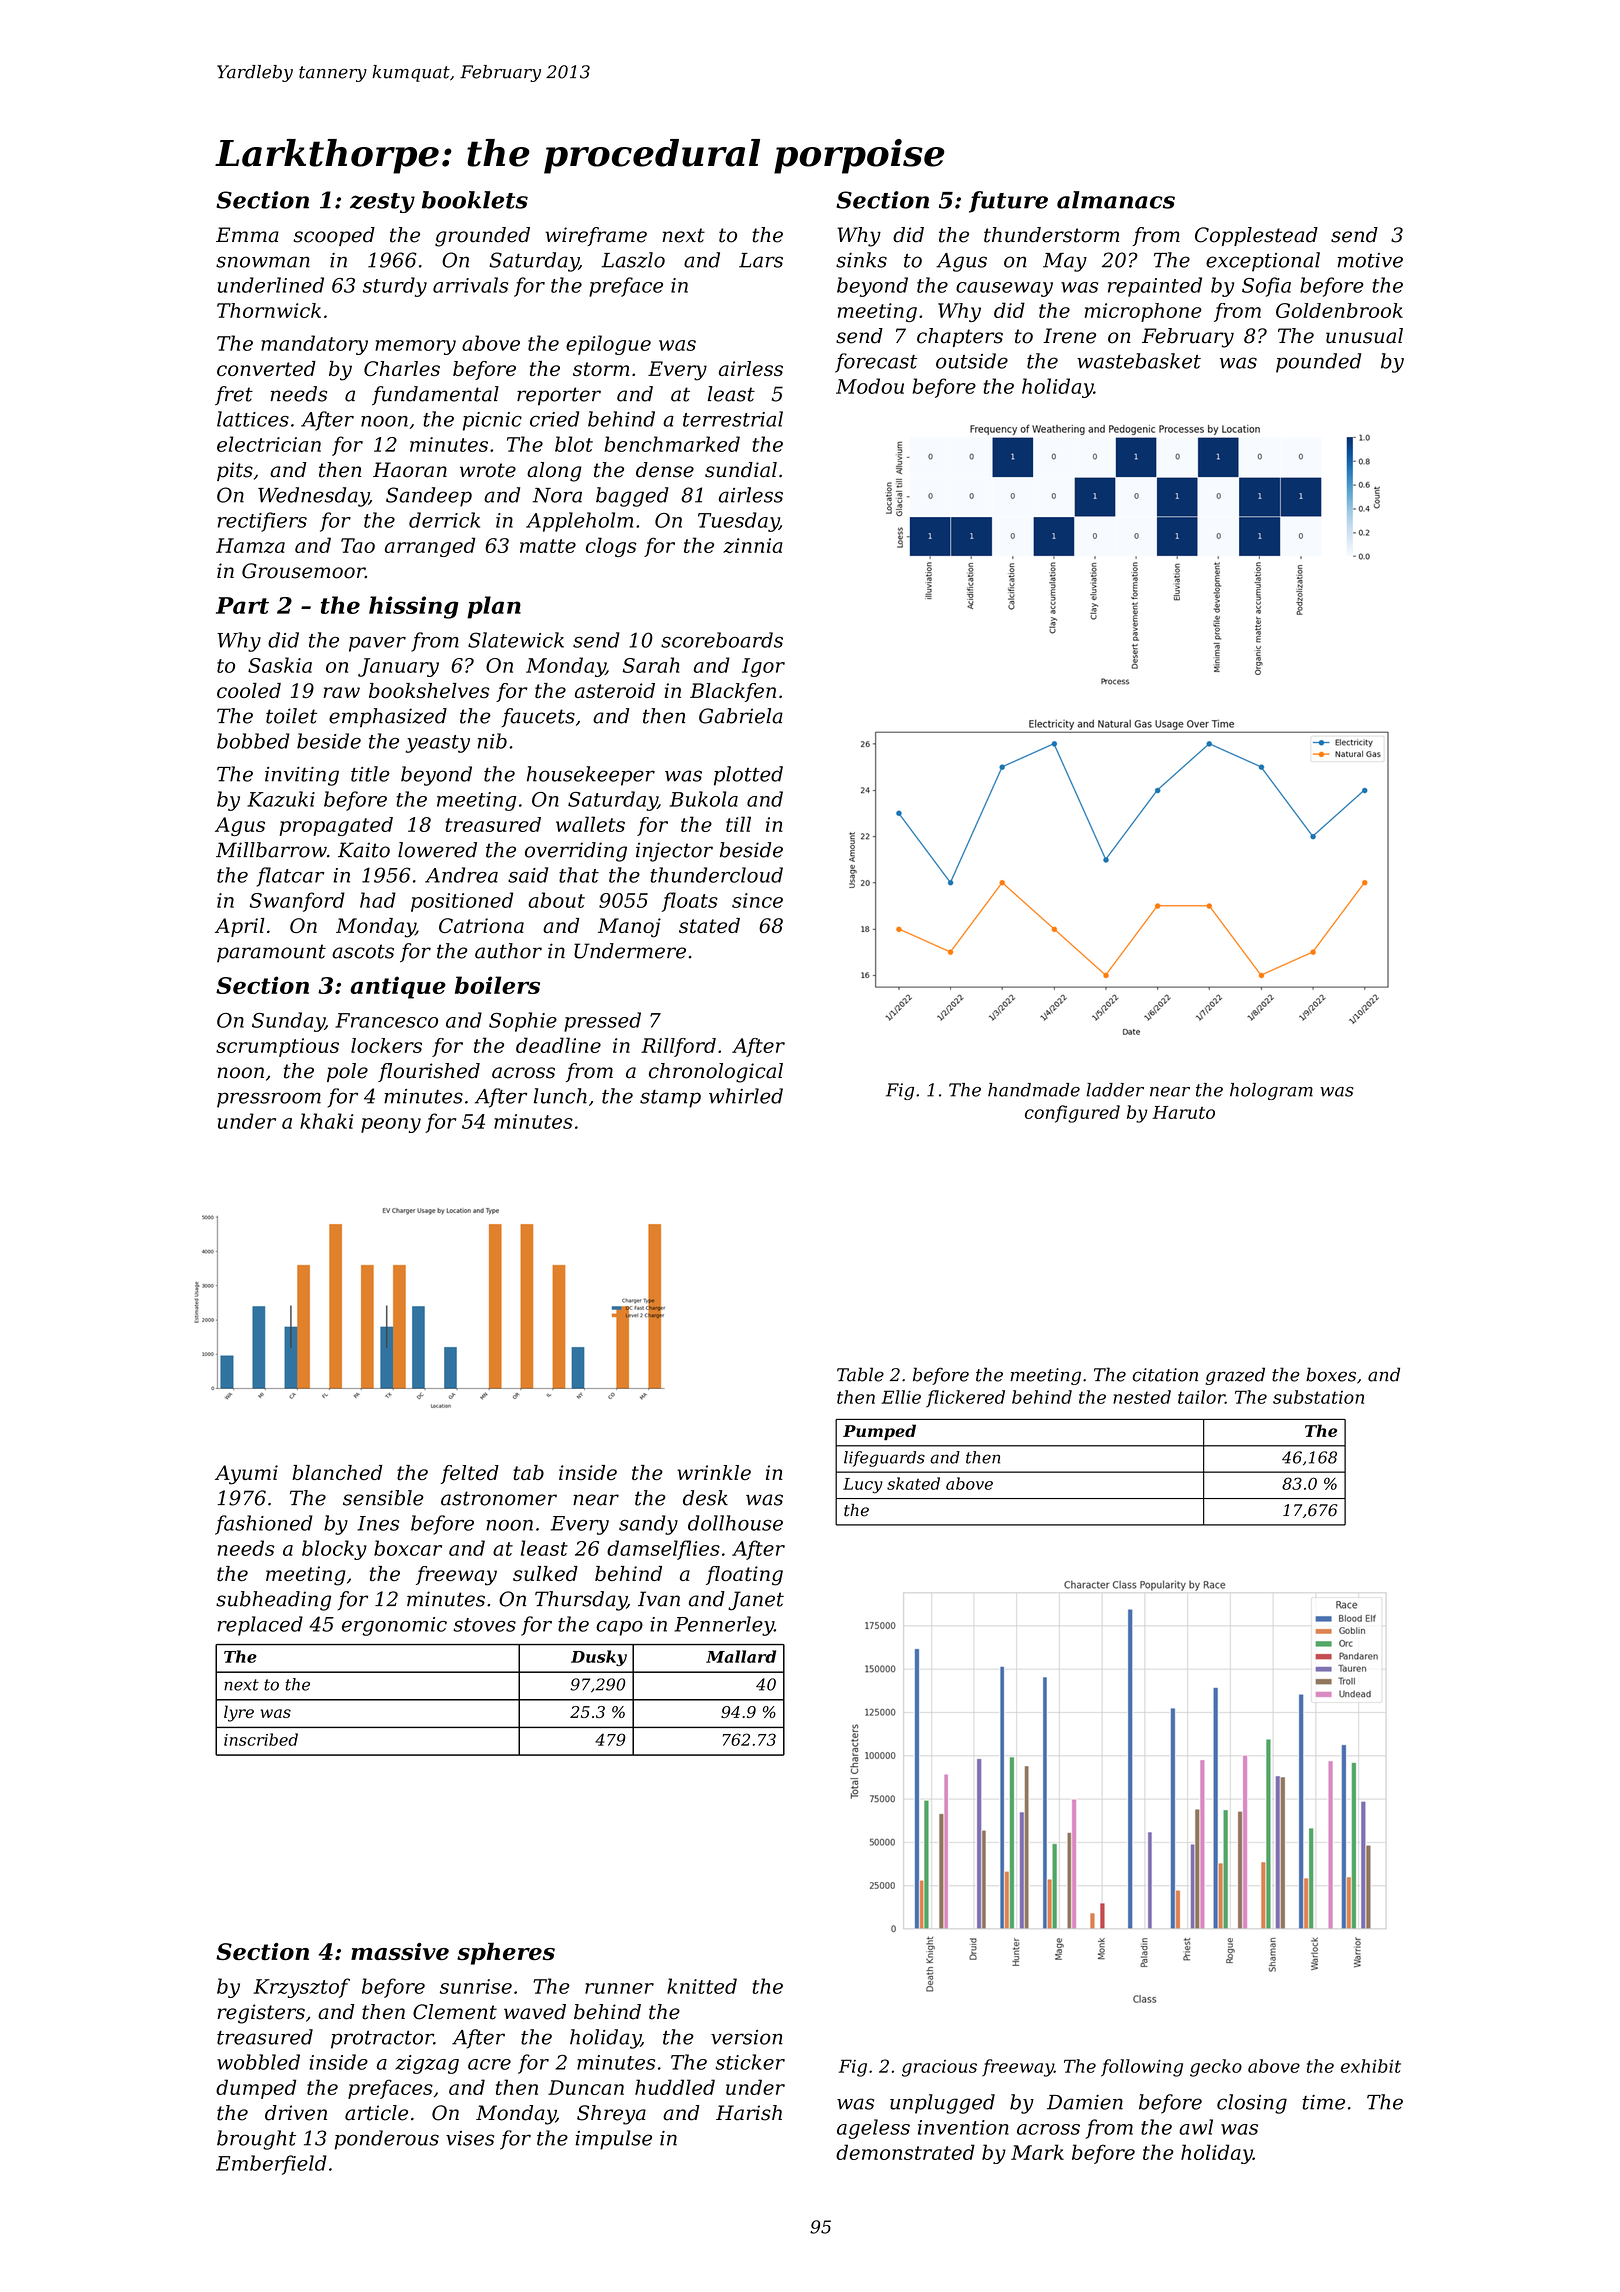  I want to click on inscribed, so click(261, 1739).
